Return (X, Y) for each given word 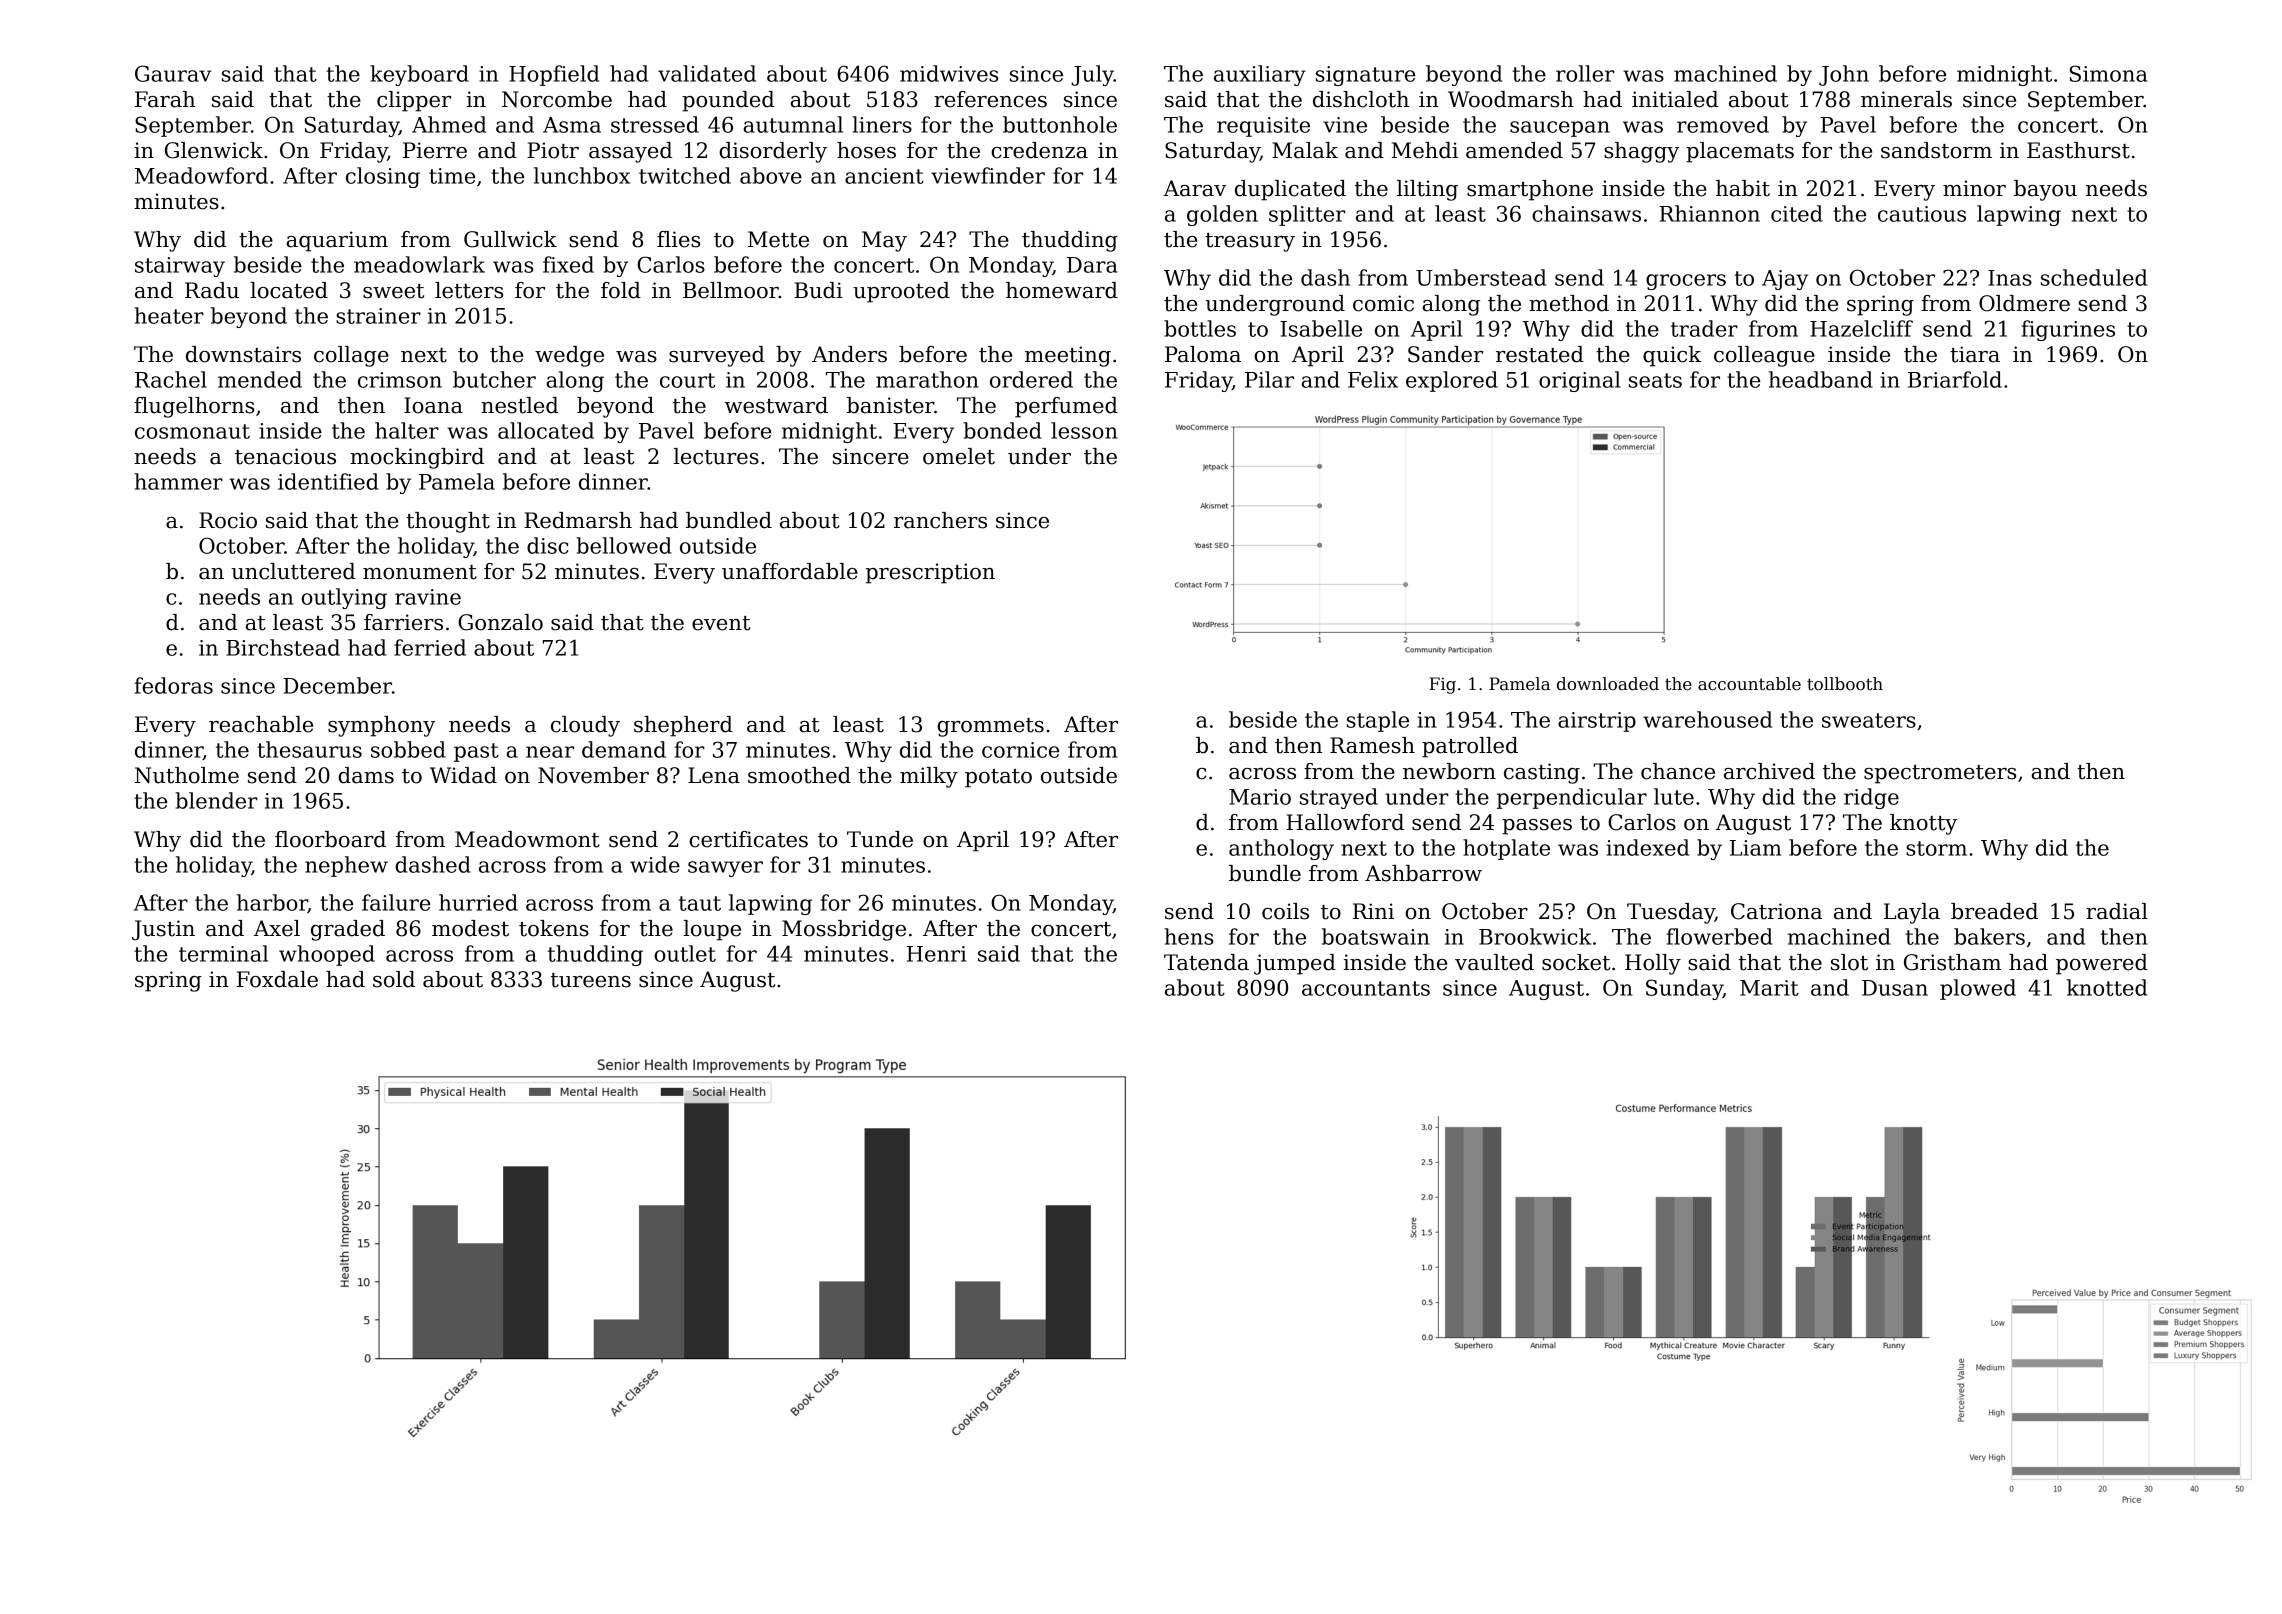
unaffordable (790, 571)
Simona (2108, 73)
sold (394, 979)
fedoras (173, 685)
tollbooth (1845, 684)
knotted (2107, 987)
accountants (1366, 988)
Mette (778, 239)
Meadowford (201, 175)
